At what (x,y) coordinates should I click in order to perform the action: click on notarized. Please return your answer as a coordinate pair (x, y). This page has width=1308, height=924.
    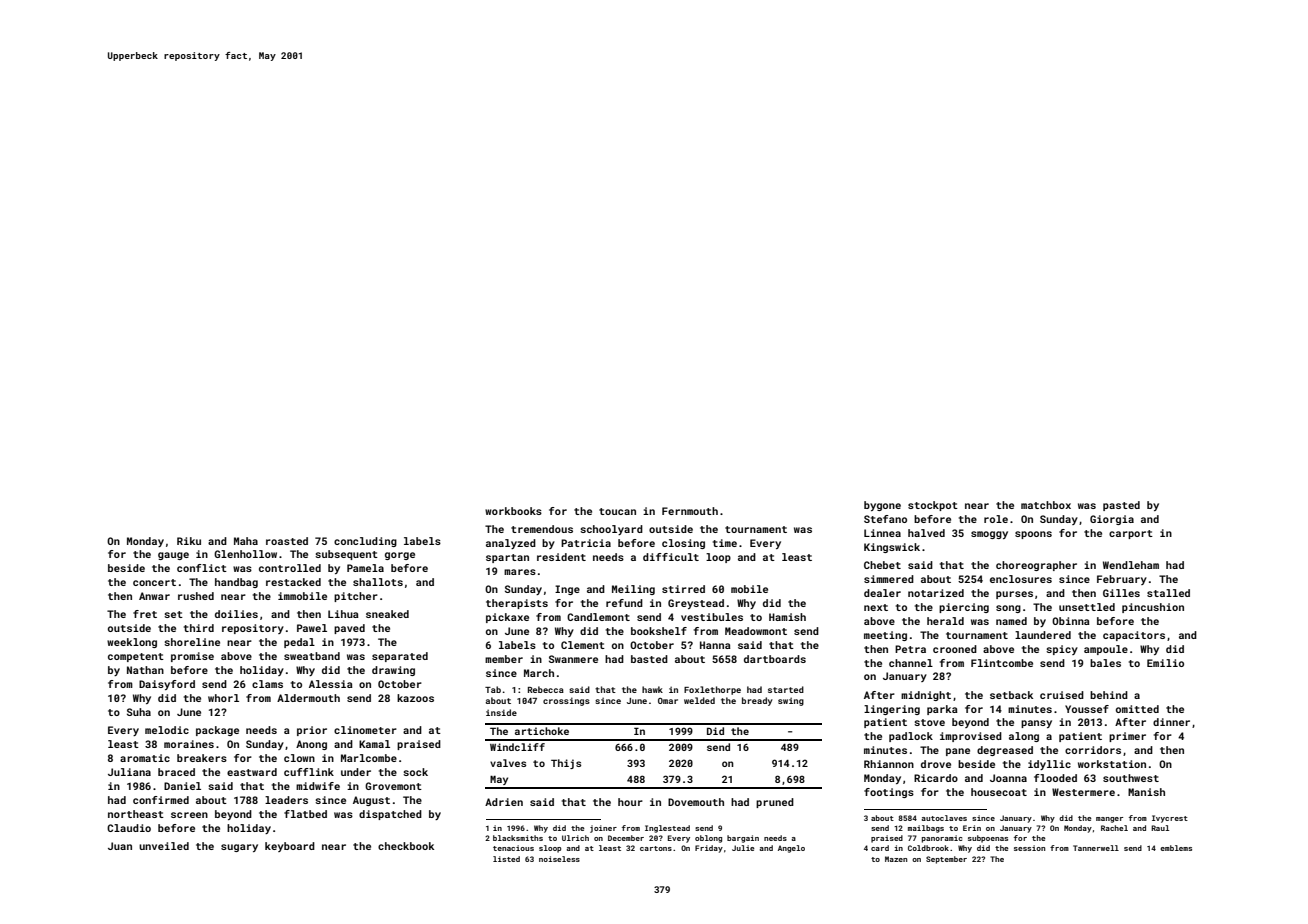
    Looking at the image, I should click on (936, 593).
